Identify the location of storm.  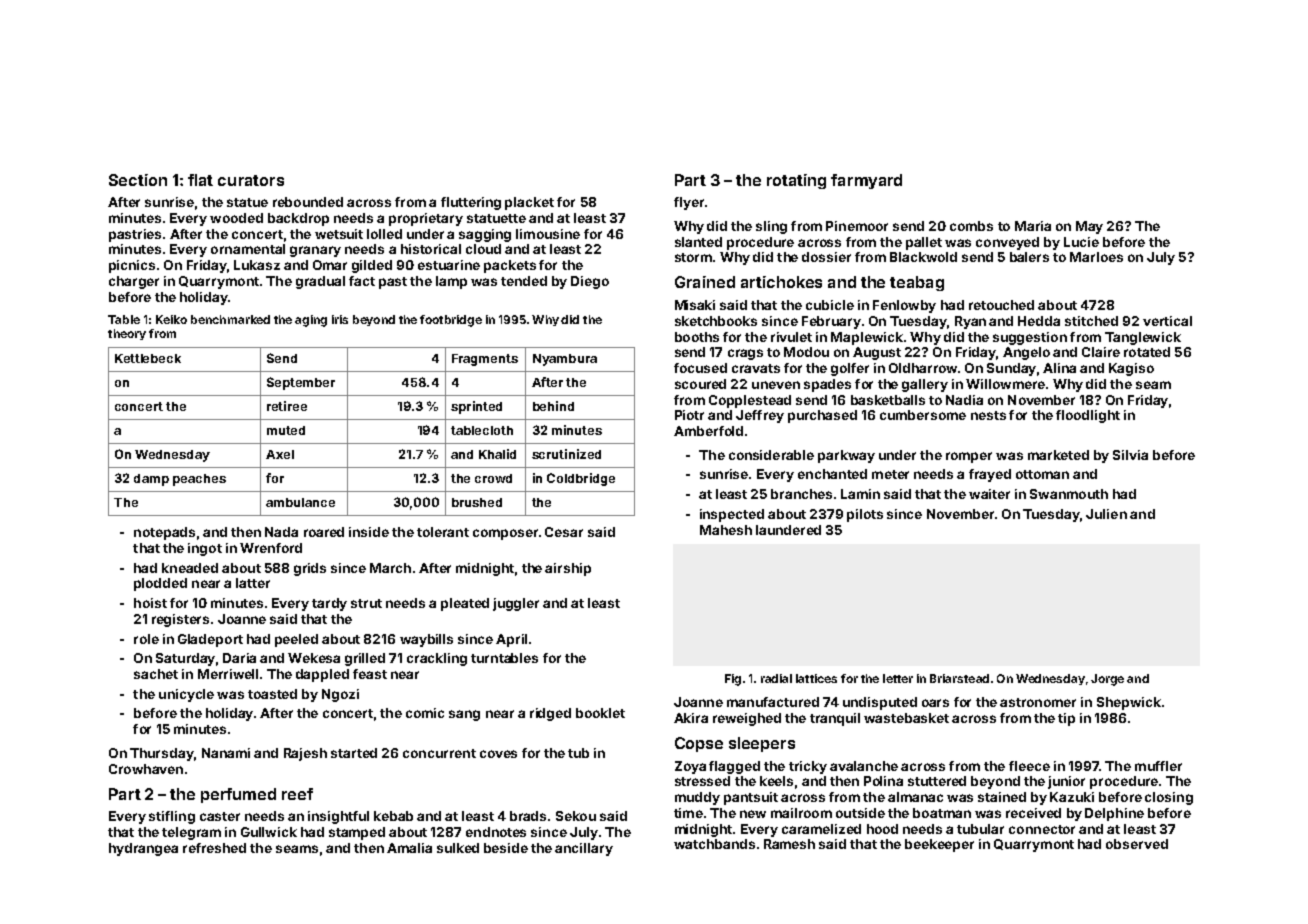
(693, 257).
